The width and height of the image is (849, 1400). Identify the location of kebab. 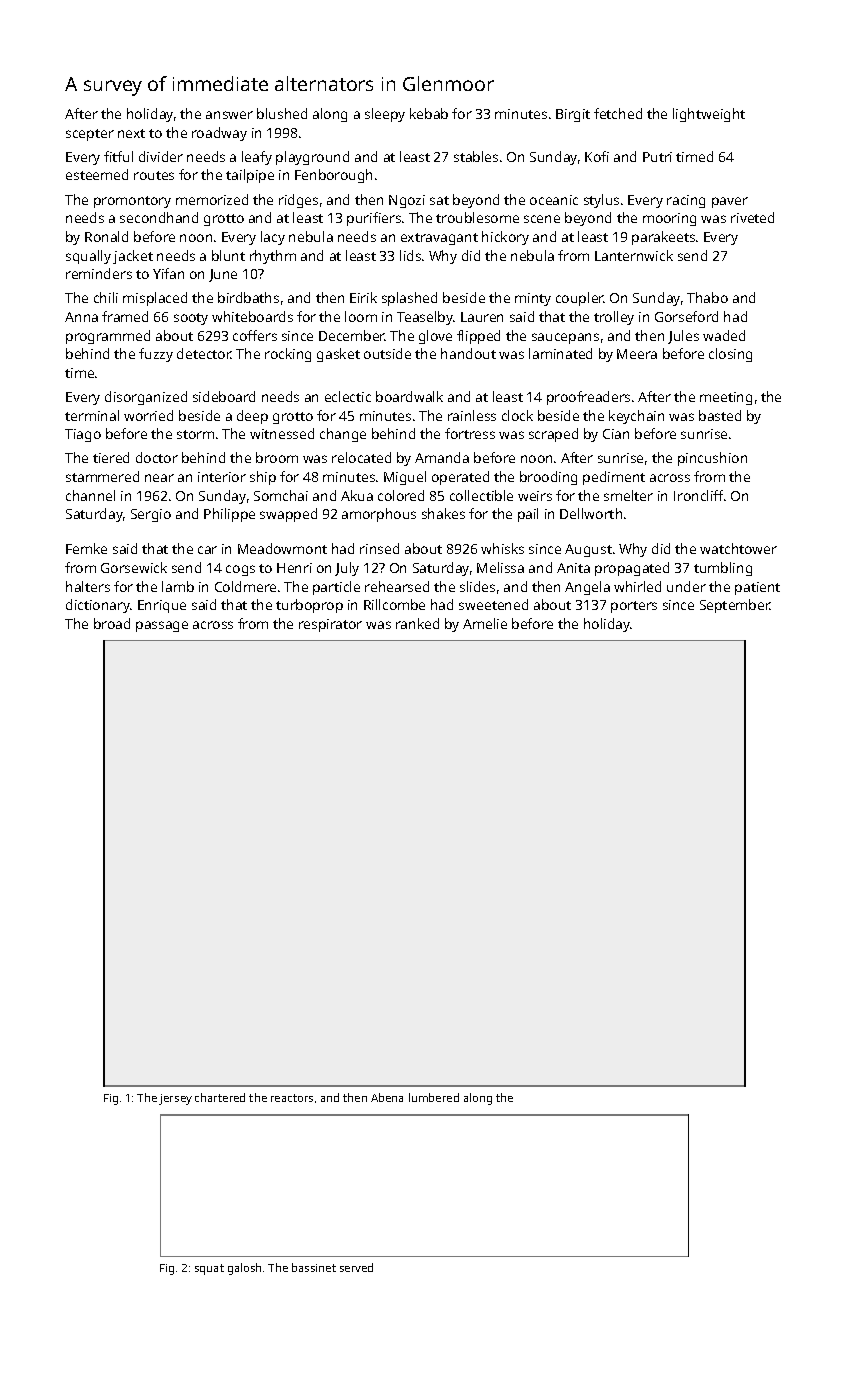
(429, 113).
